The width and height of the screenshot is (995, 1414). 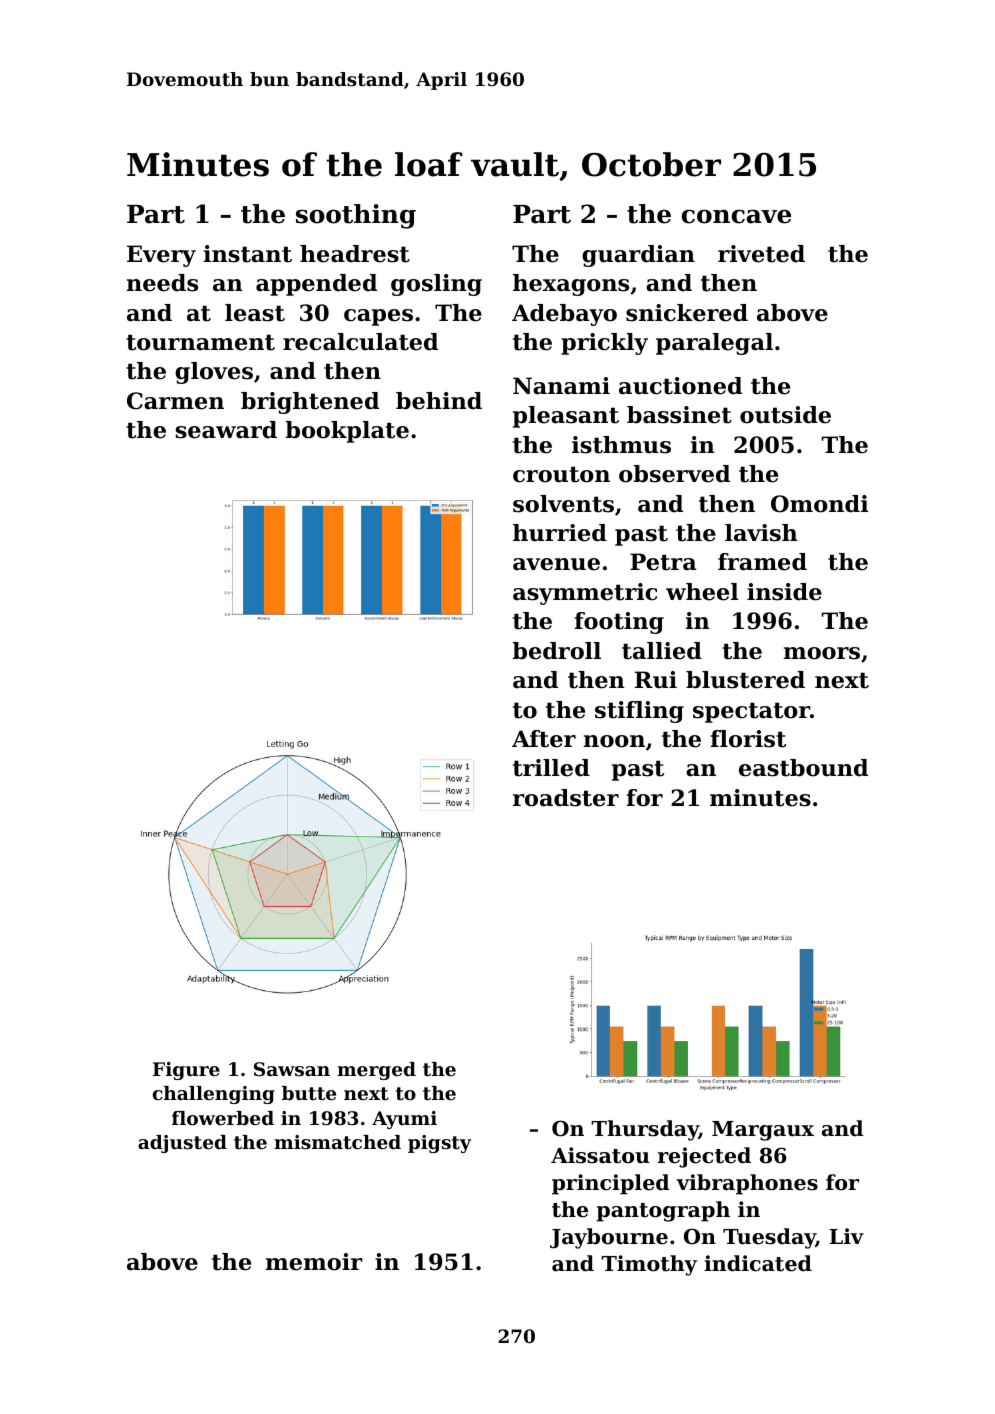 I want to click on bedroll, so click(x=557, y=651).
